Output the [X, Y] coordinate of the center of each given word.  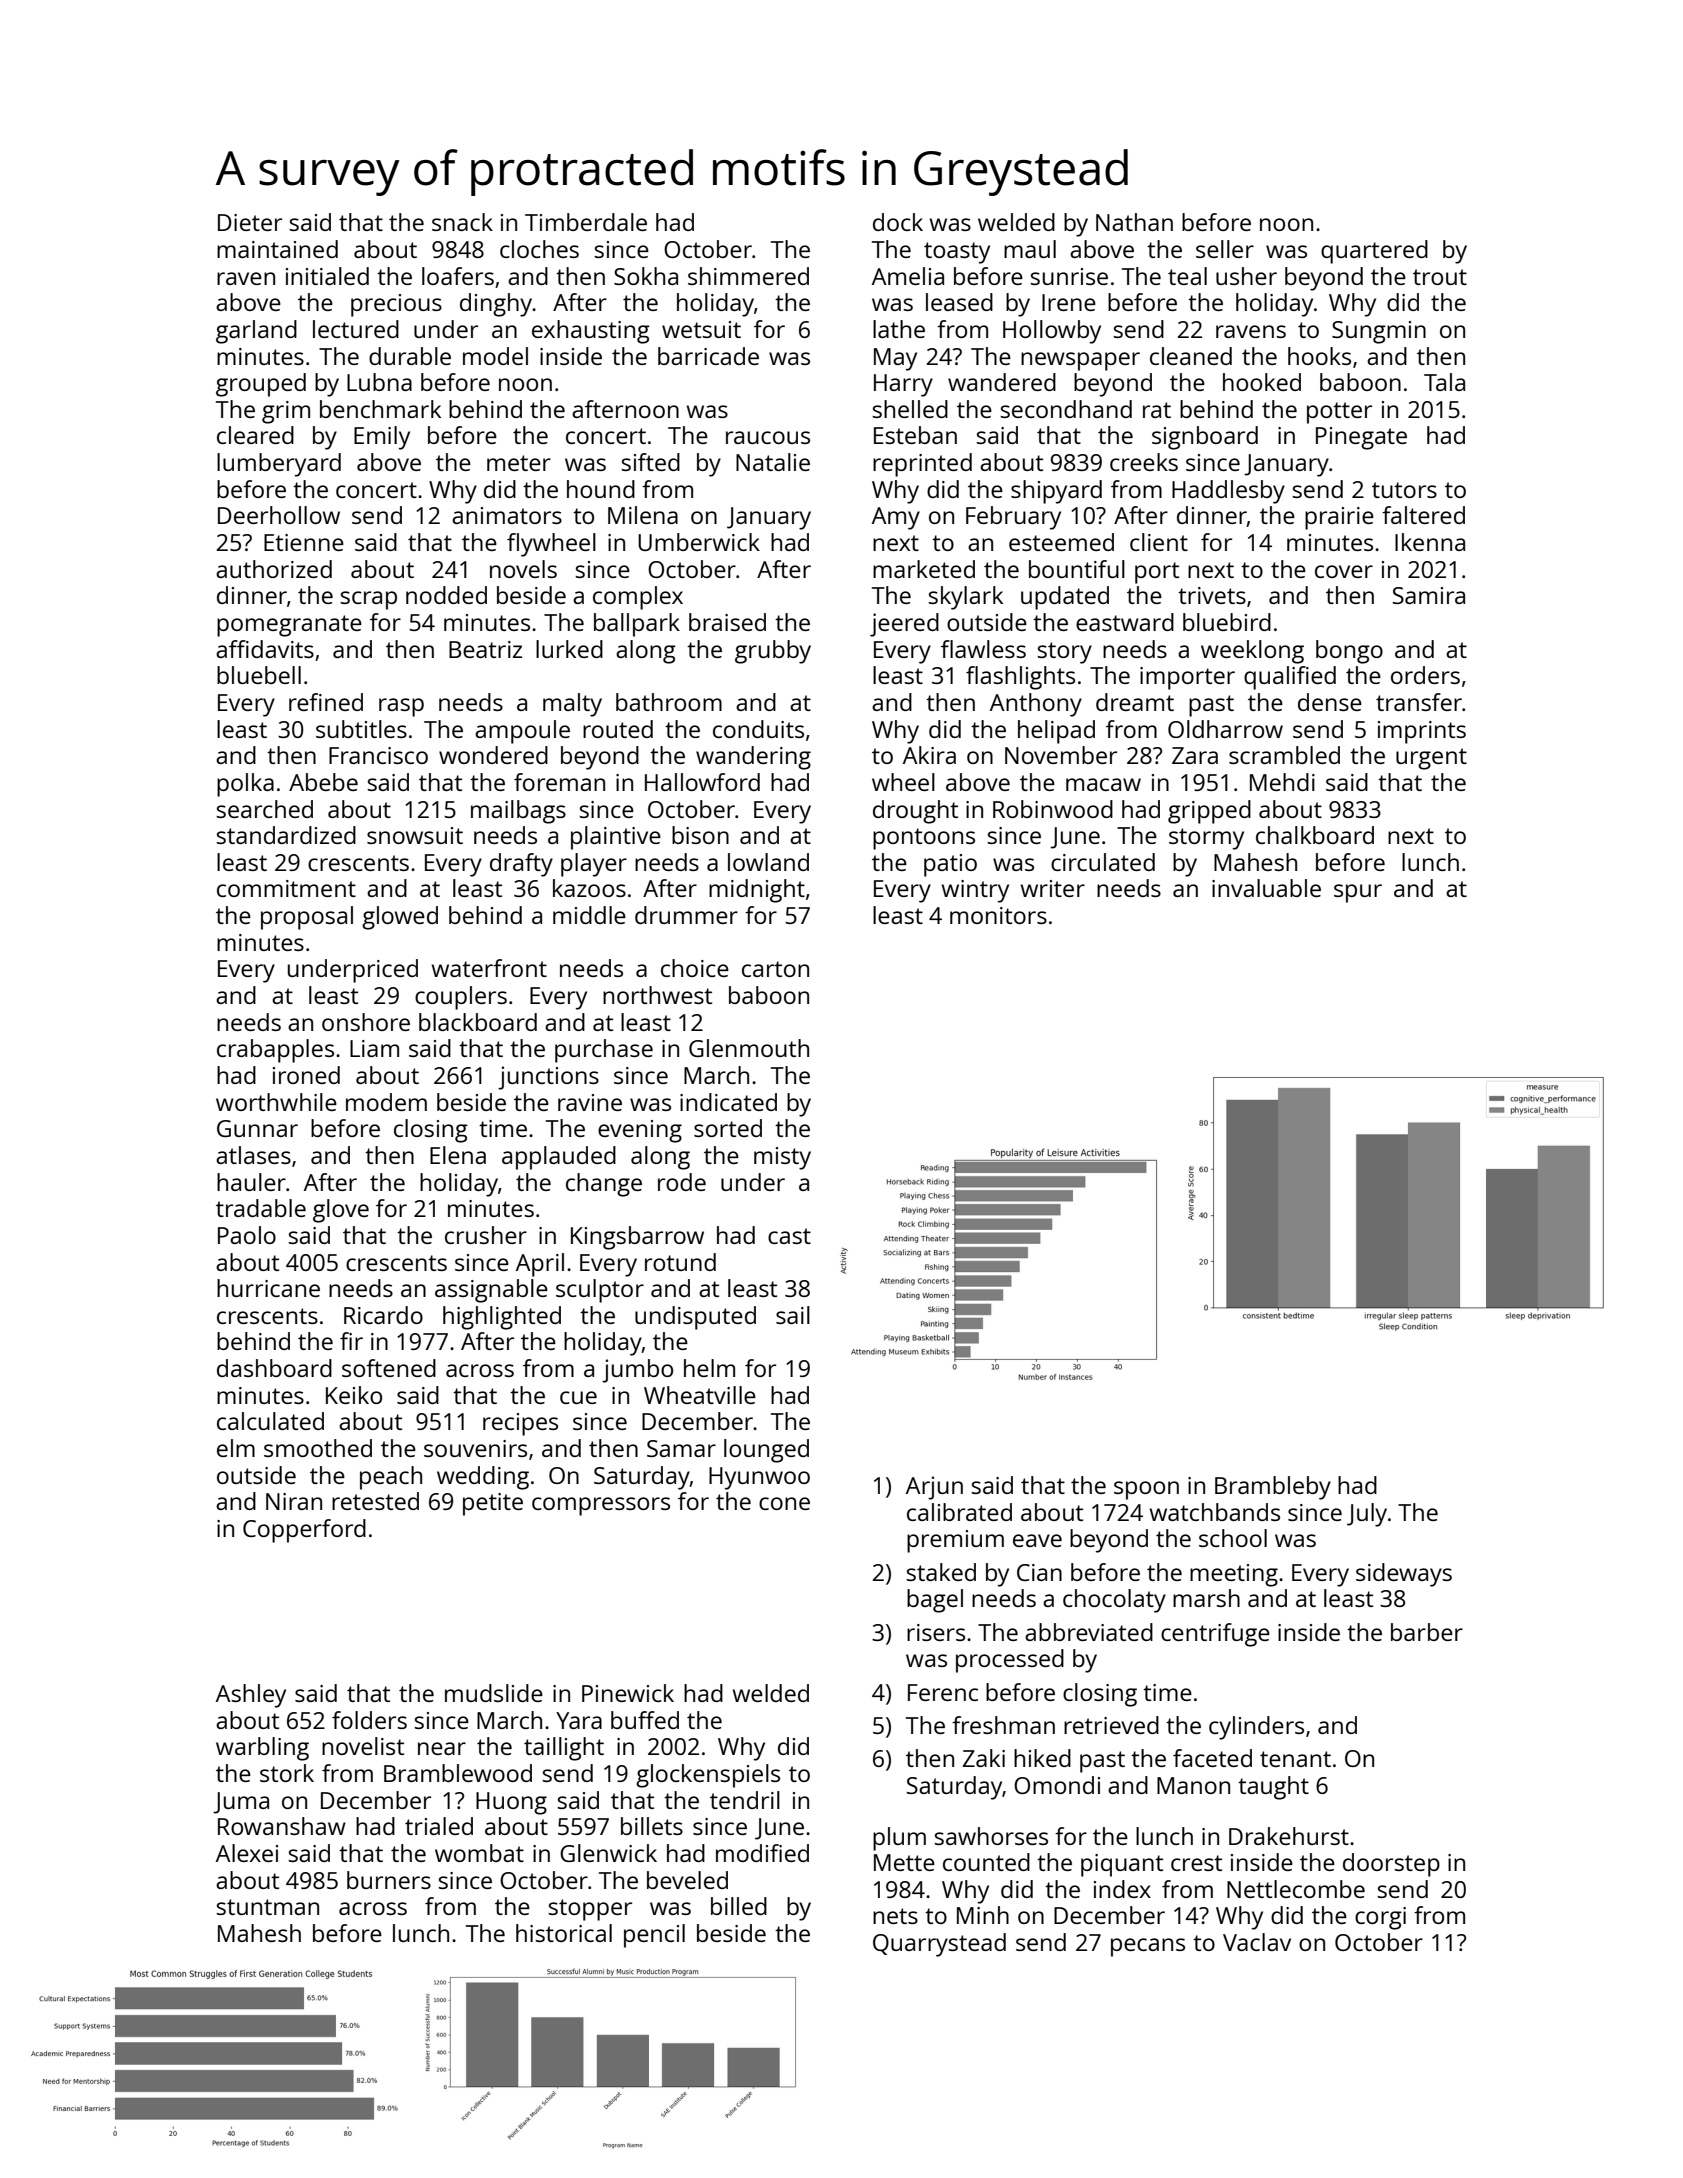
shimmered [748, 276]
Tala [1444, 382]
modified [762, 1853]
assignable [491, 1291]
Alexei [247, 1853]
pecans [1148, 1947]
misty [782, 1158]
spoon [1146, 1490]
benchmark [380, 409]
